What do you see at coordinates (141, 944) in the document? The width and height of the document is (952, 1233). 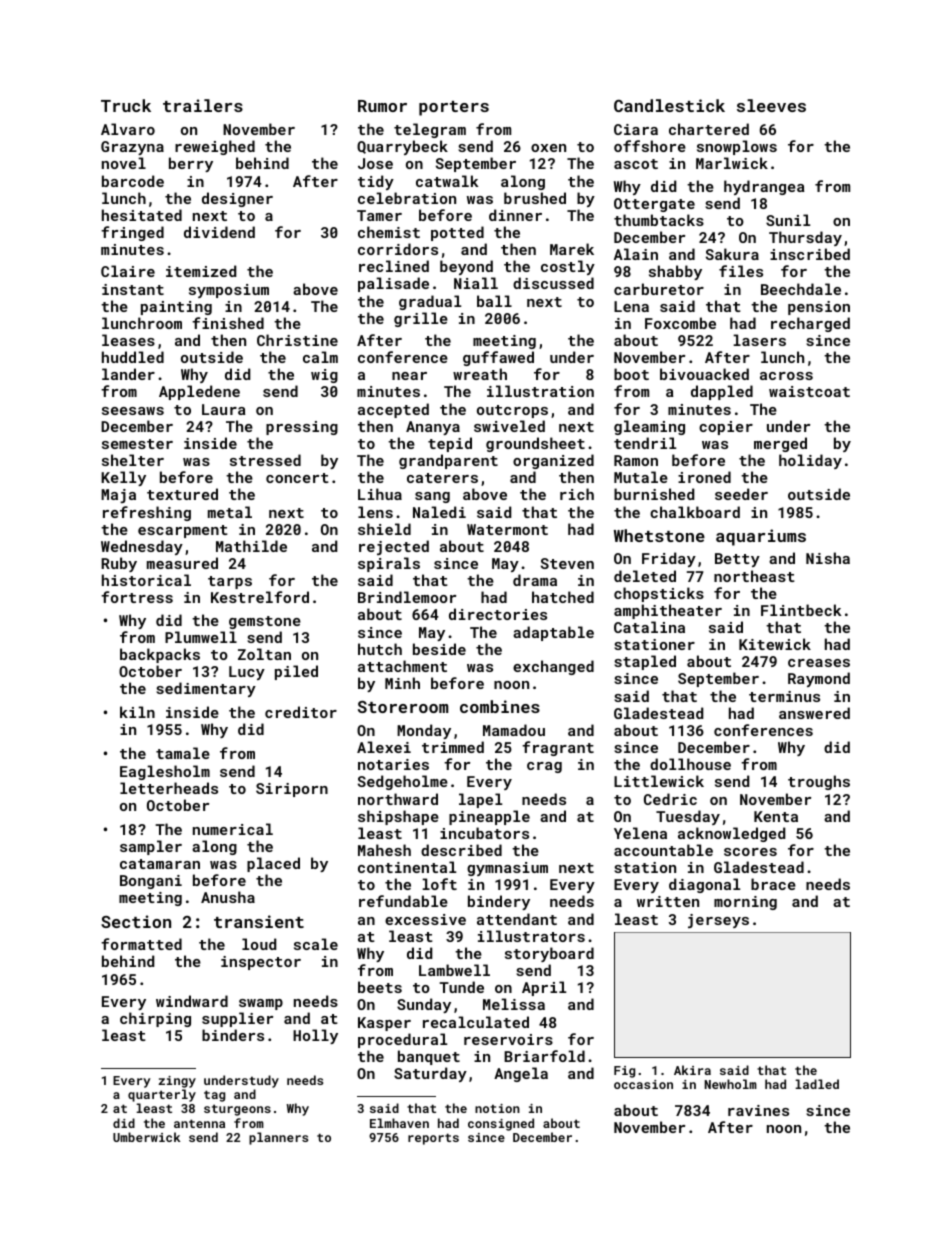 I see `formatted` at bounding box center [141, 944].
